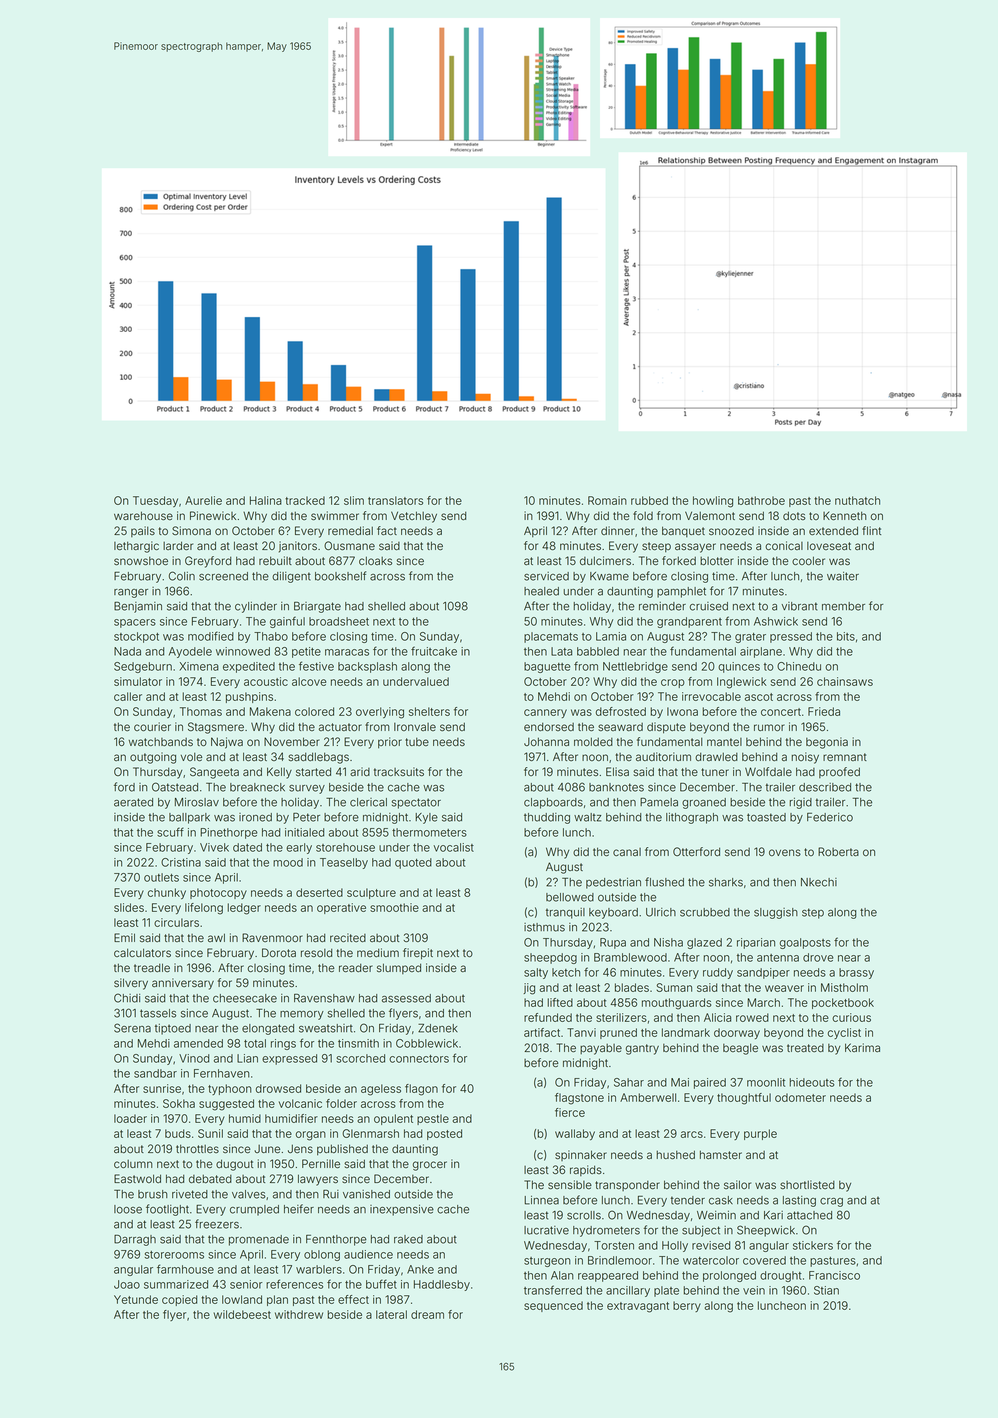  What do you see at coordinates (761, 500) in the screenshot?
I see `bathrobe` at bounding box center [761, 500].
